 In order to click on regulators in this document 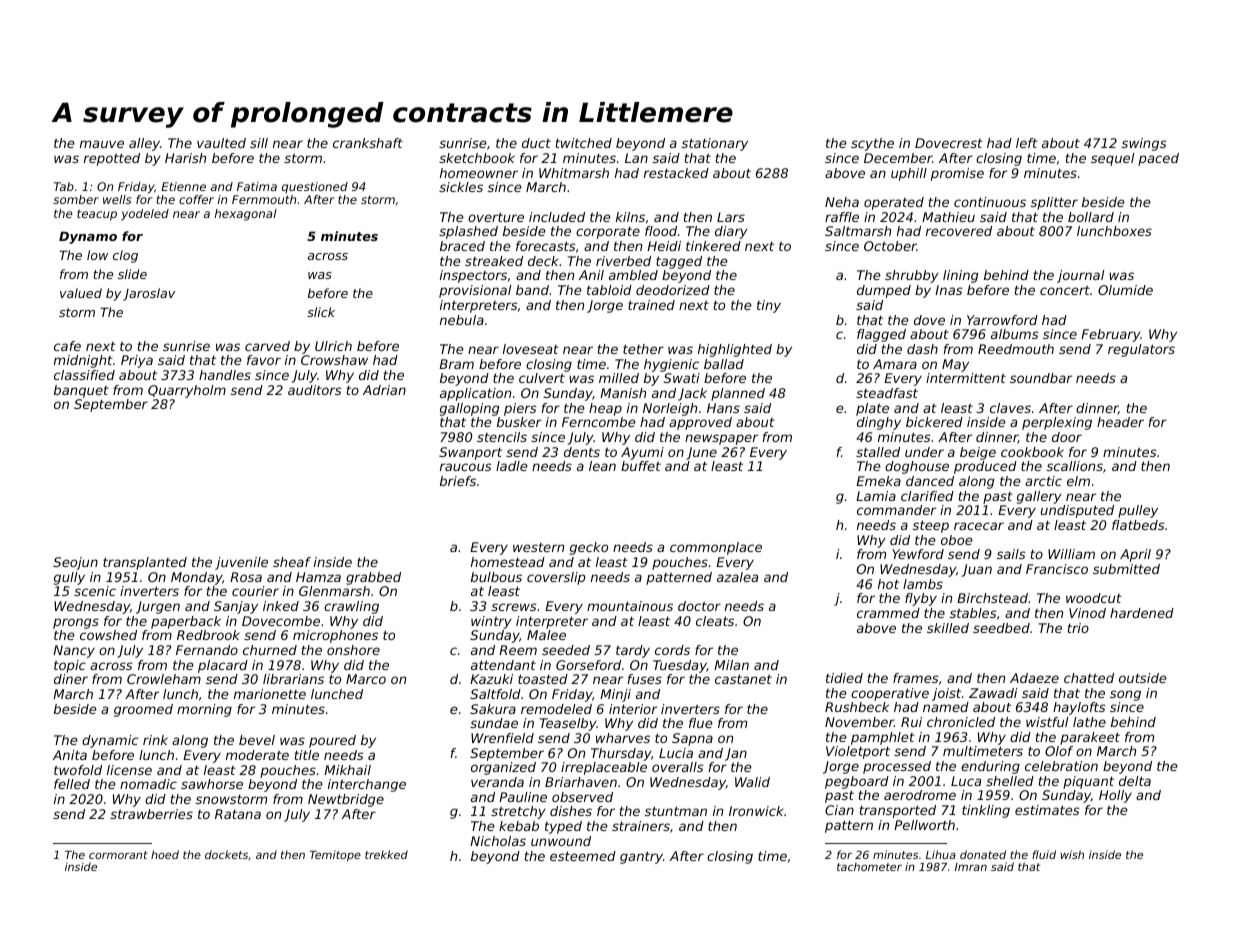, I will do `click(1141, 350)`.
